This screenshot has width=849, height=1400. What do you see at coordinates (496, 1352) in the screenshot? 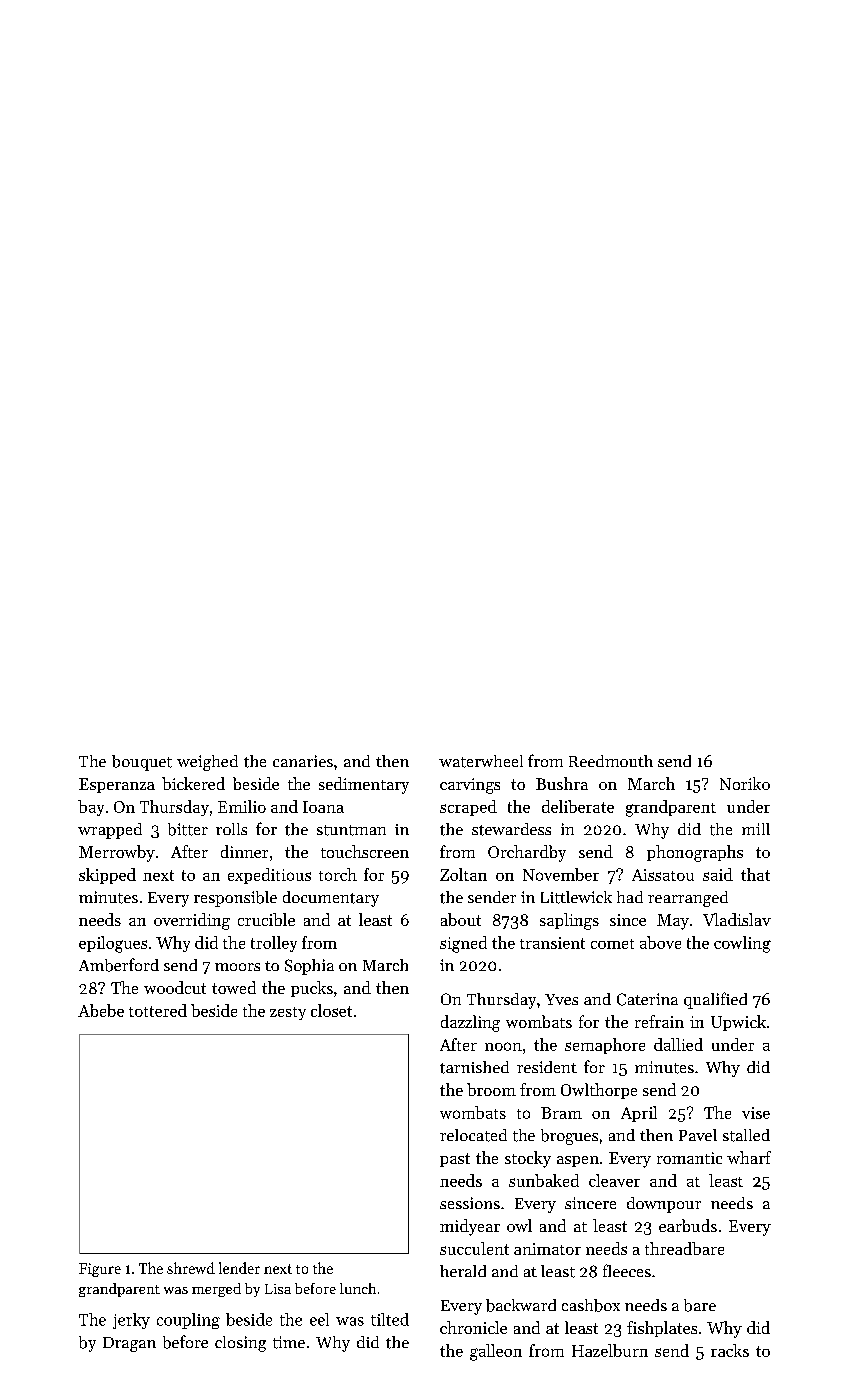
I see `galleon` at bounding box center [496, 1352].
